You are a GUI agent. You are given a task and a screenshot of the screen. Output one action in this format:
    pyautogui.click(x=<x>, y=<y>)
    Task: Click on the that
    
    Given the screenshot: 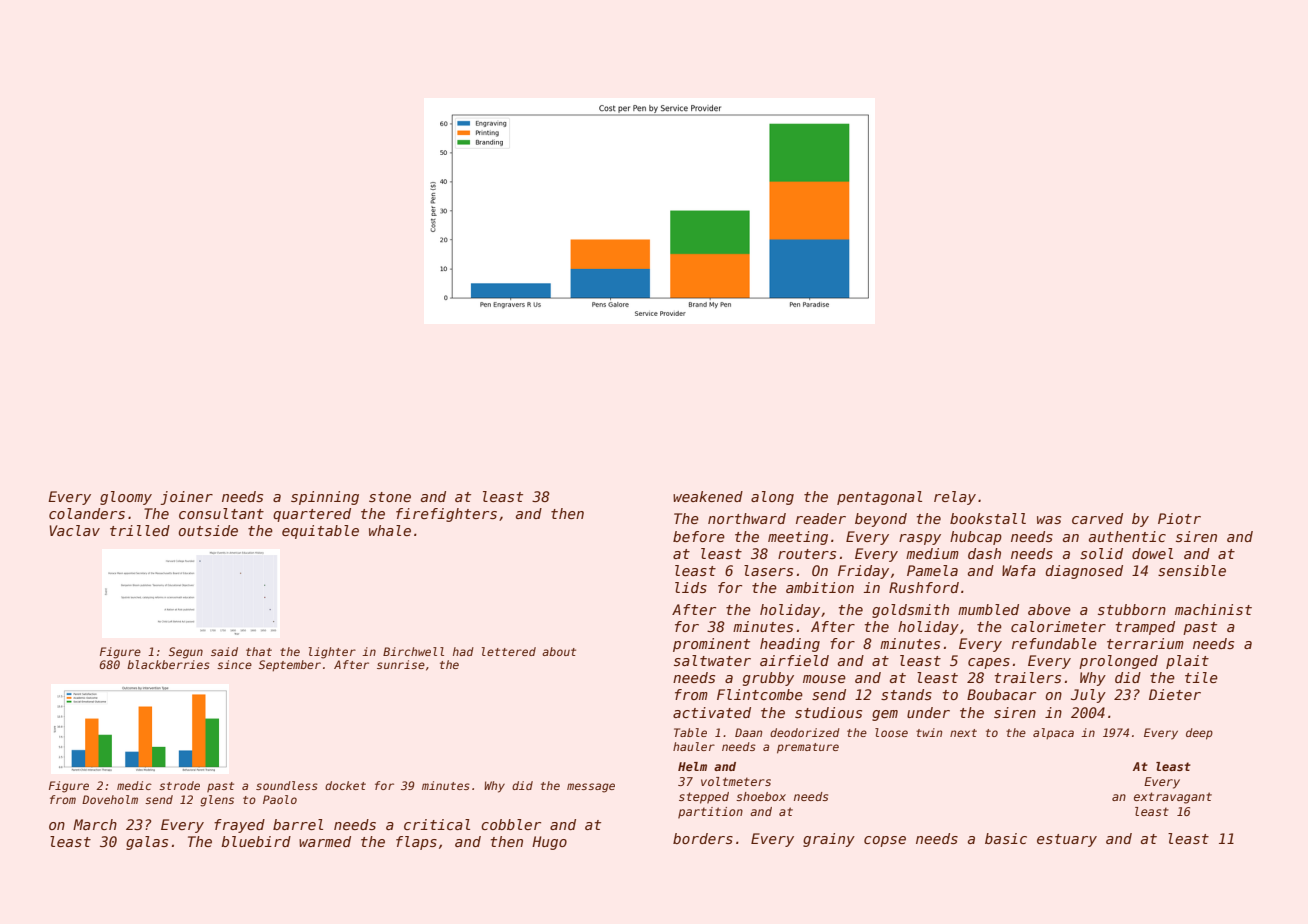 What is the action you would take?
    pyautogui.click(x=259, y=651)
